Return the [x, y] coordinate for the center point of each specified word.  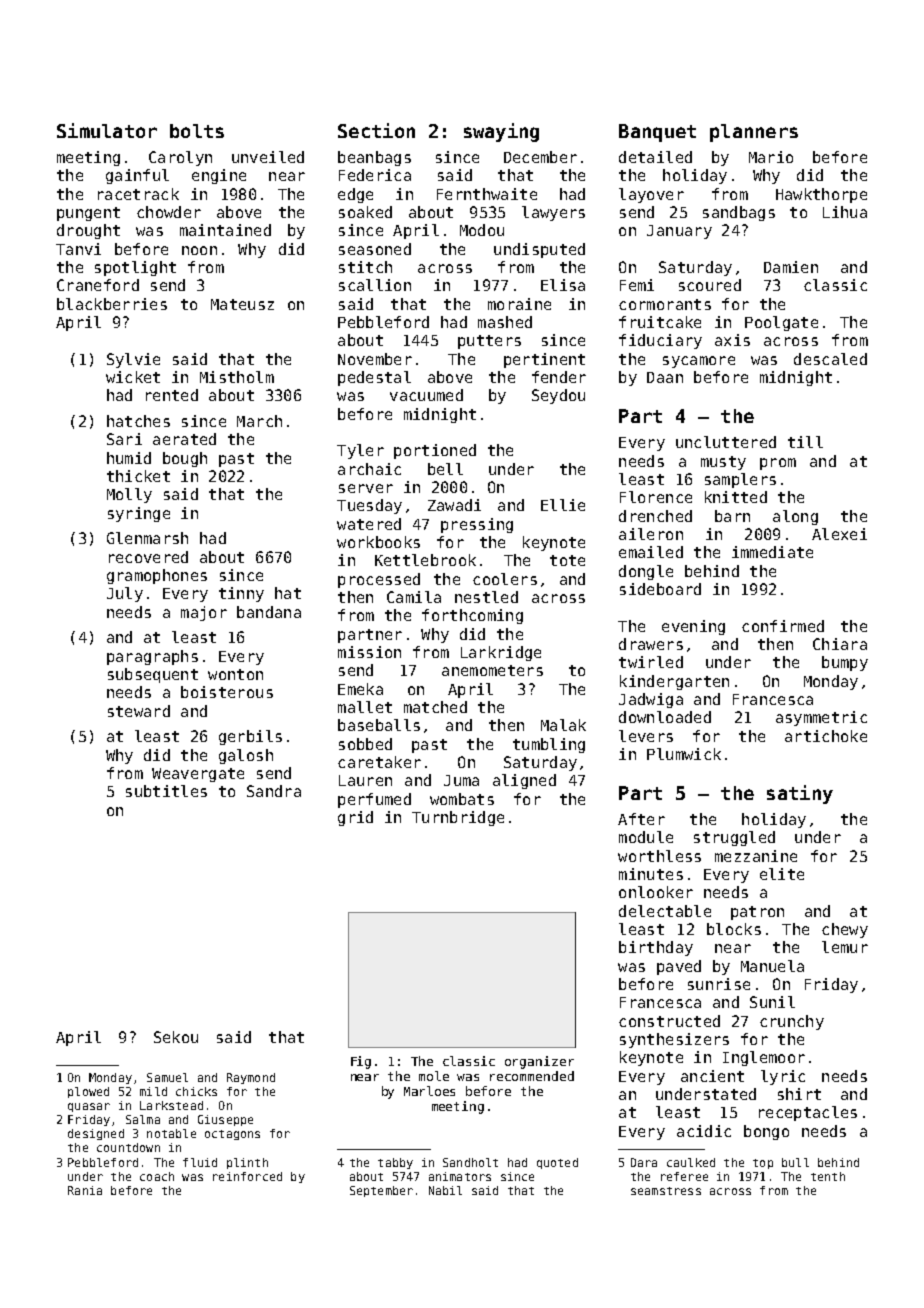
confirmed [783, 626]
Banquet [657, 133]
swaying [501, 132]
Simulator [107, 130]
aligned [524, 781]
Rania [85, 1190]
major [204, 613]
